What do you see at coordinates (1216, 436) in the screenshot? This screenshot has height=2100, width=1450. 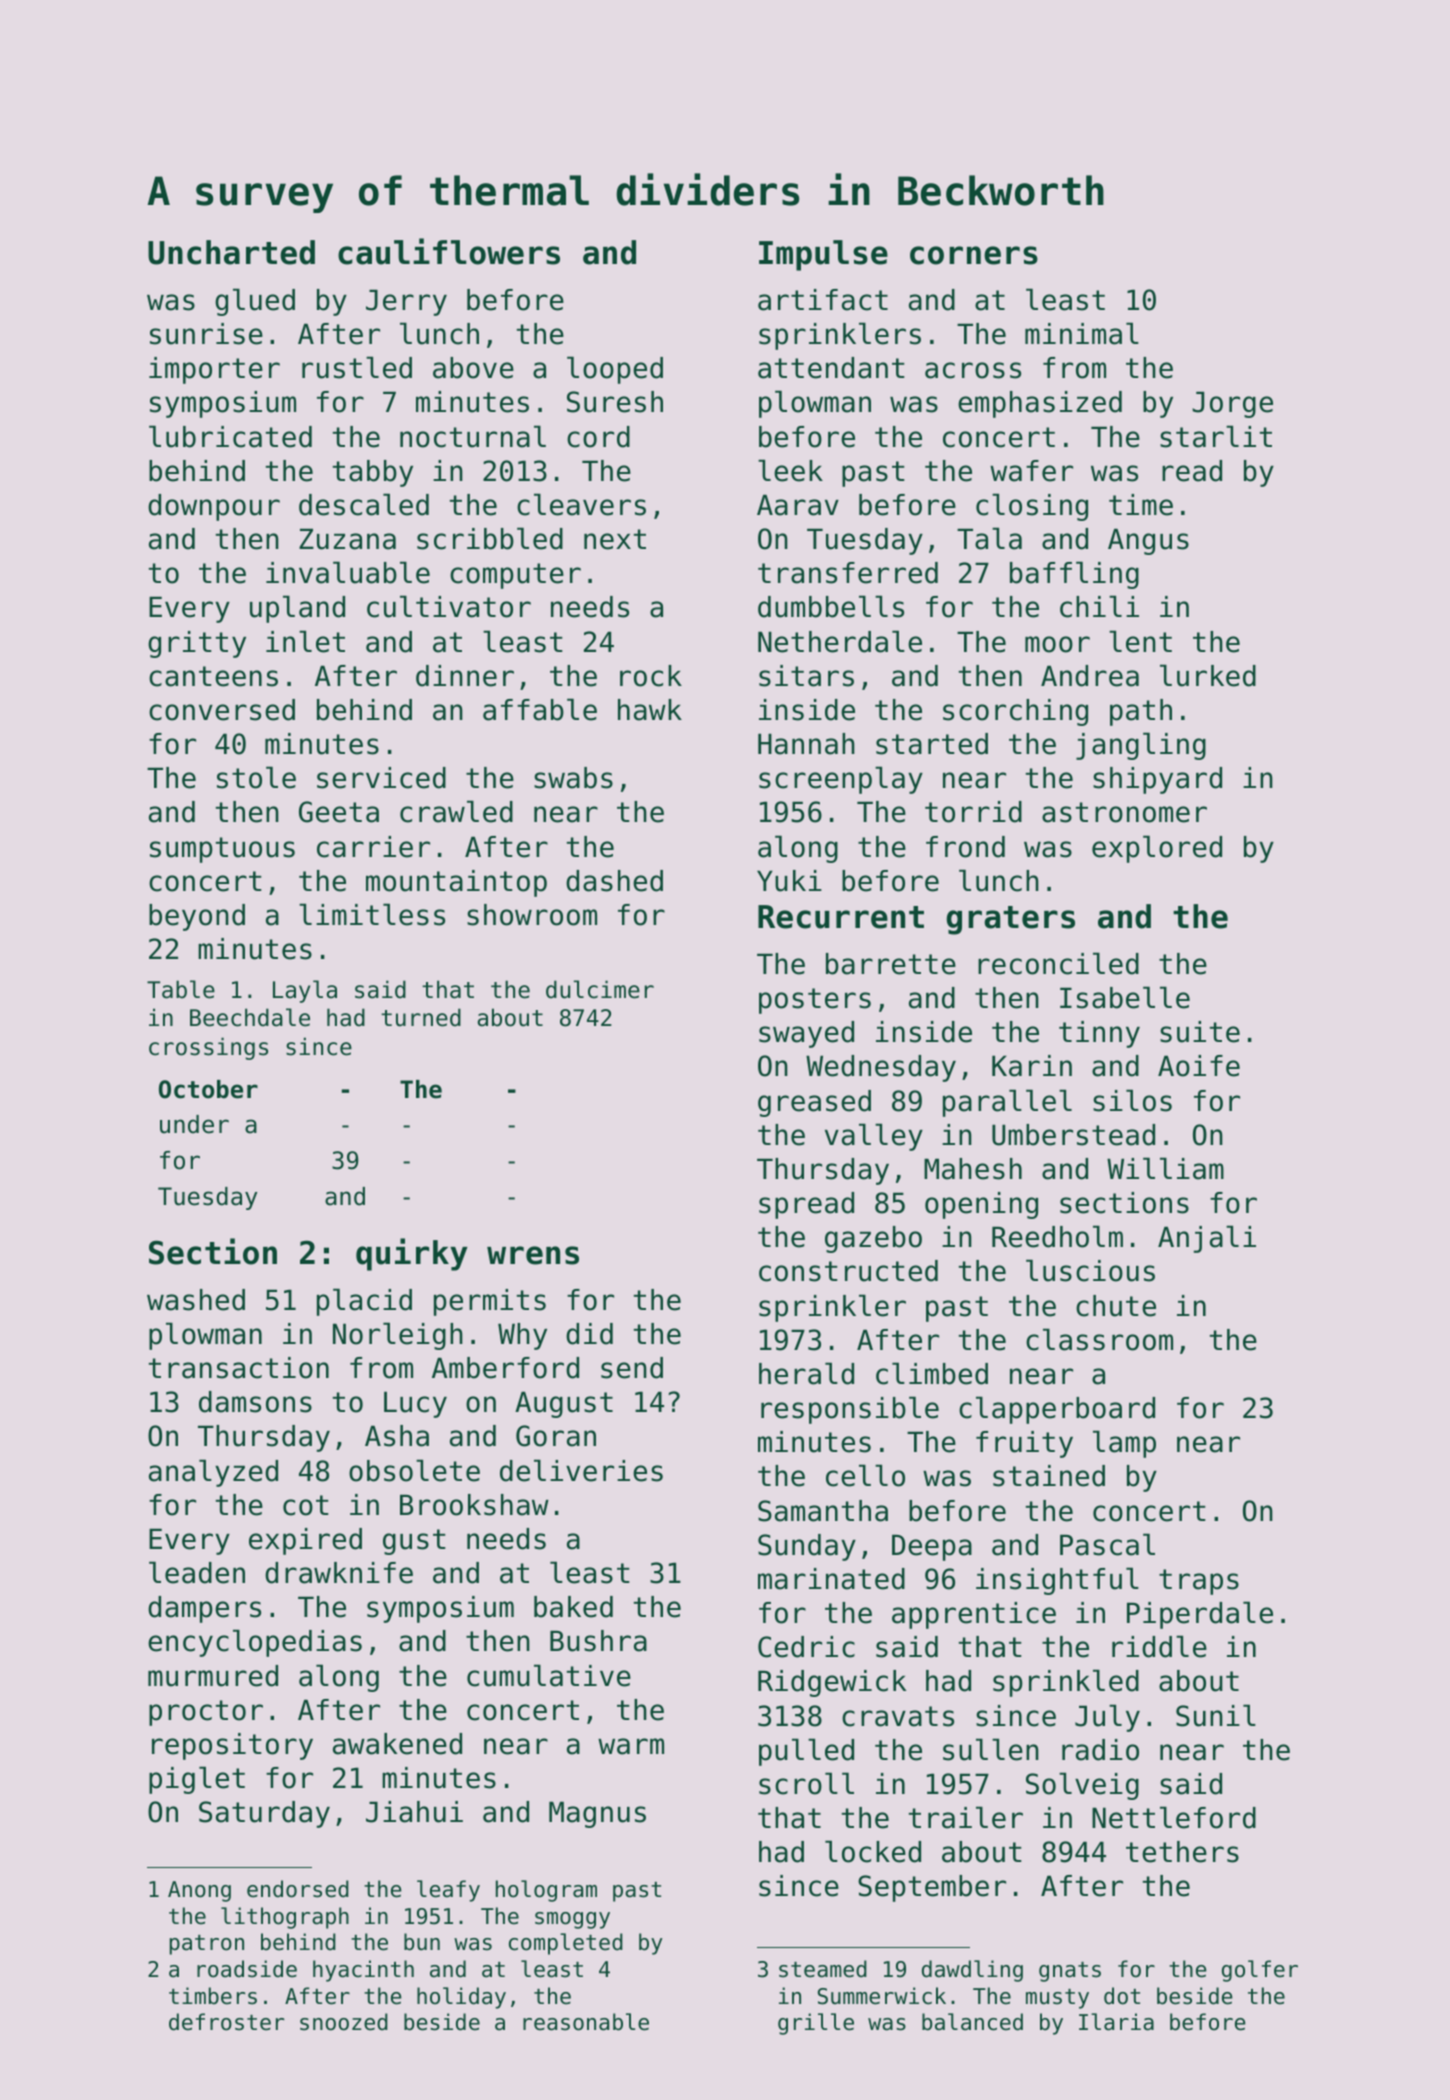 I see `starlit` at bounding box center [1216, 436].
